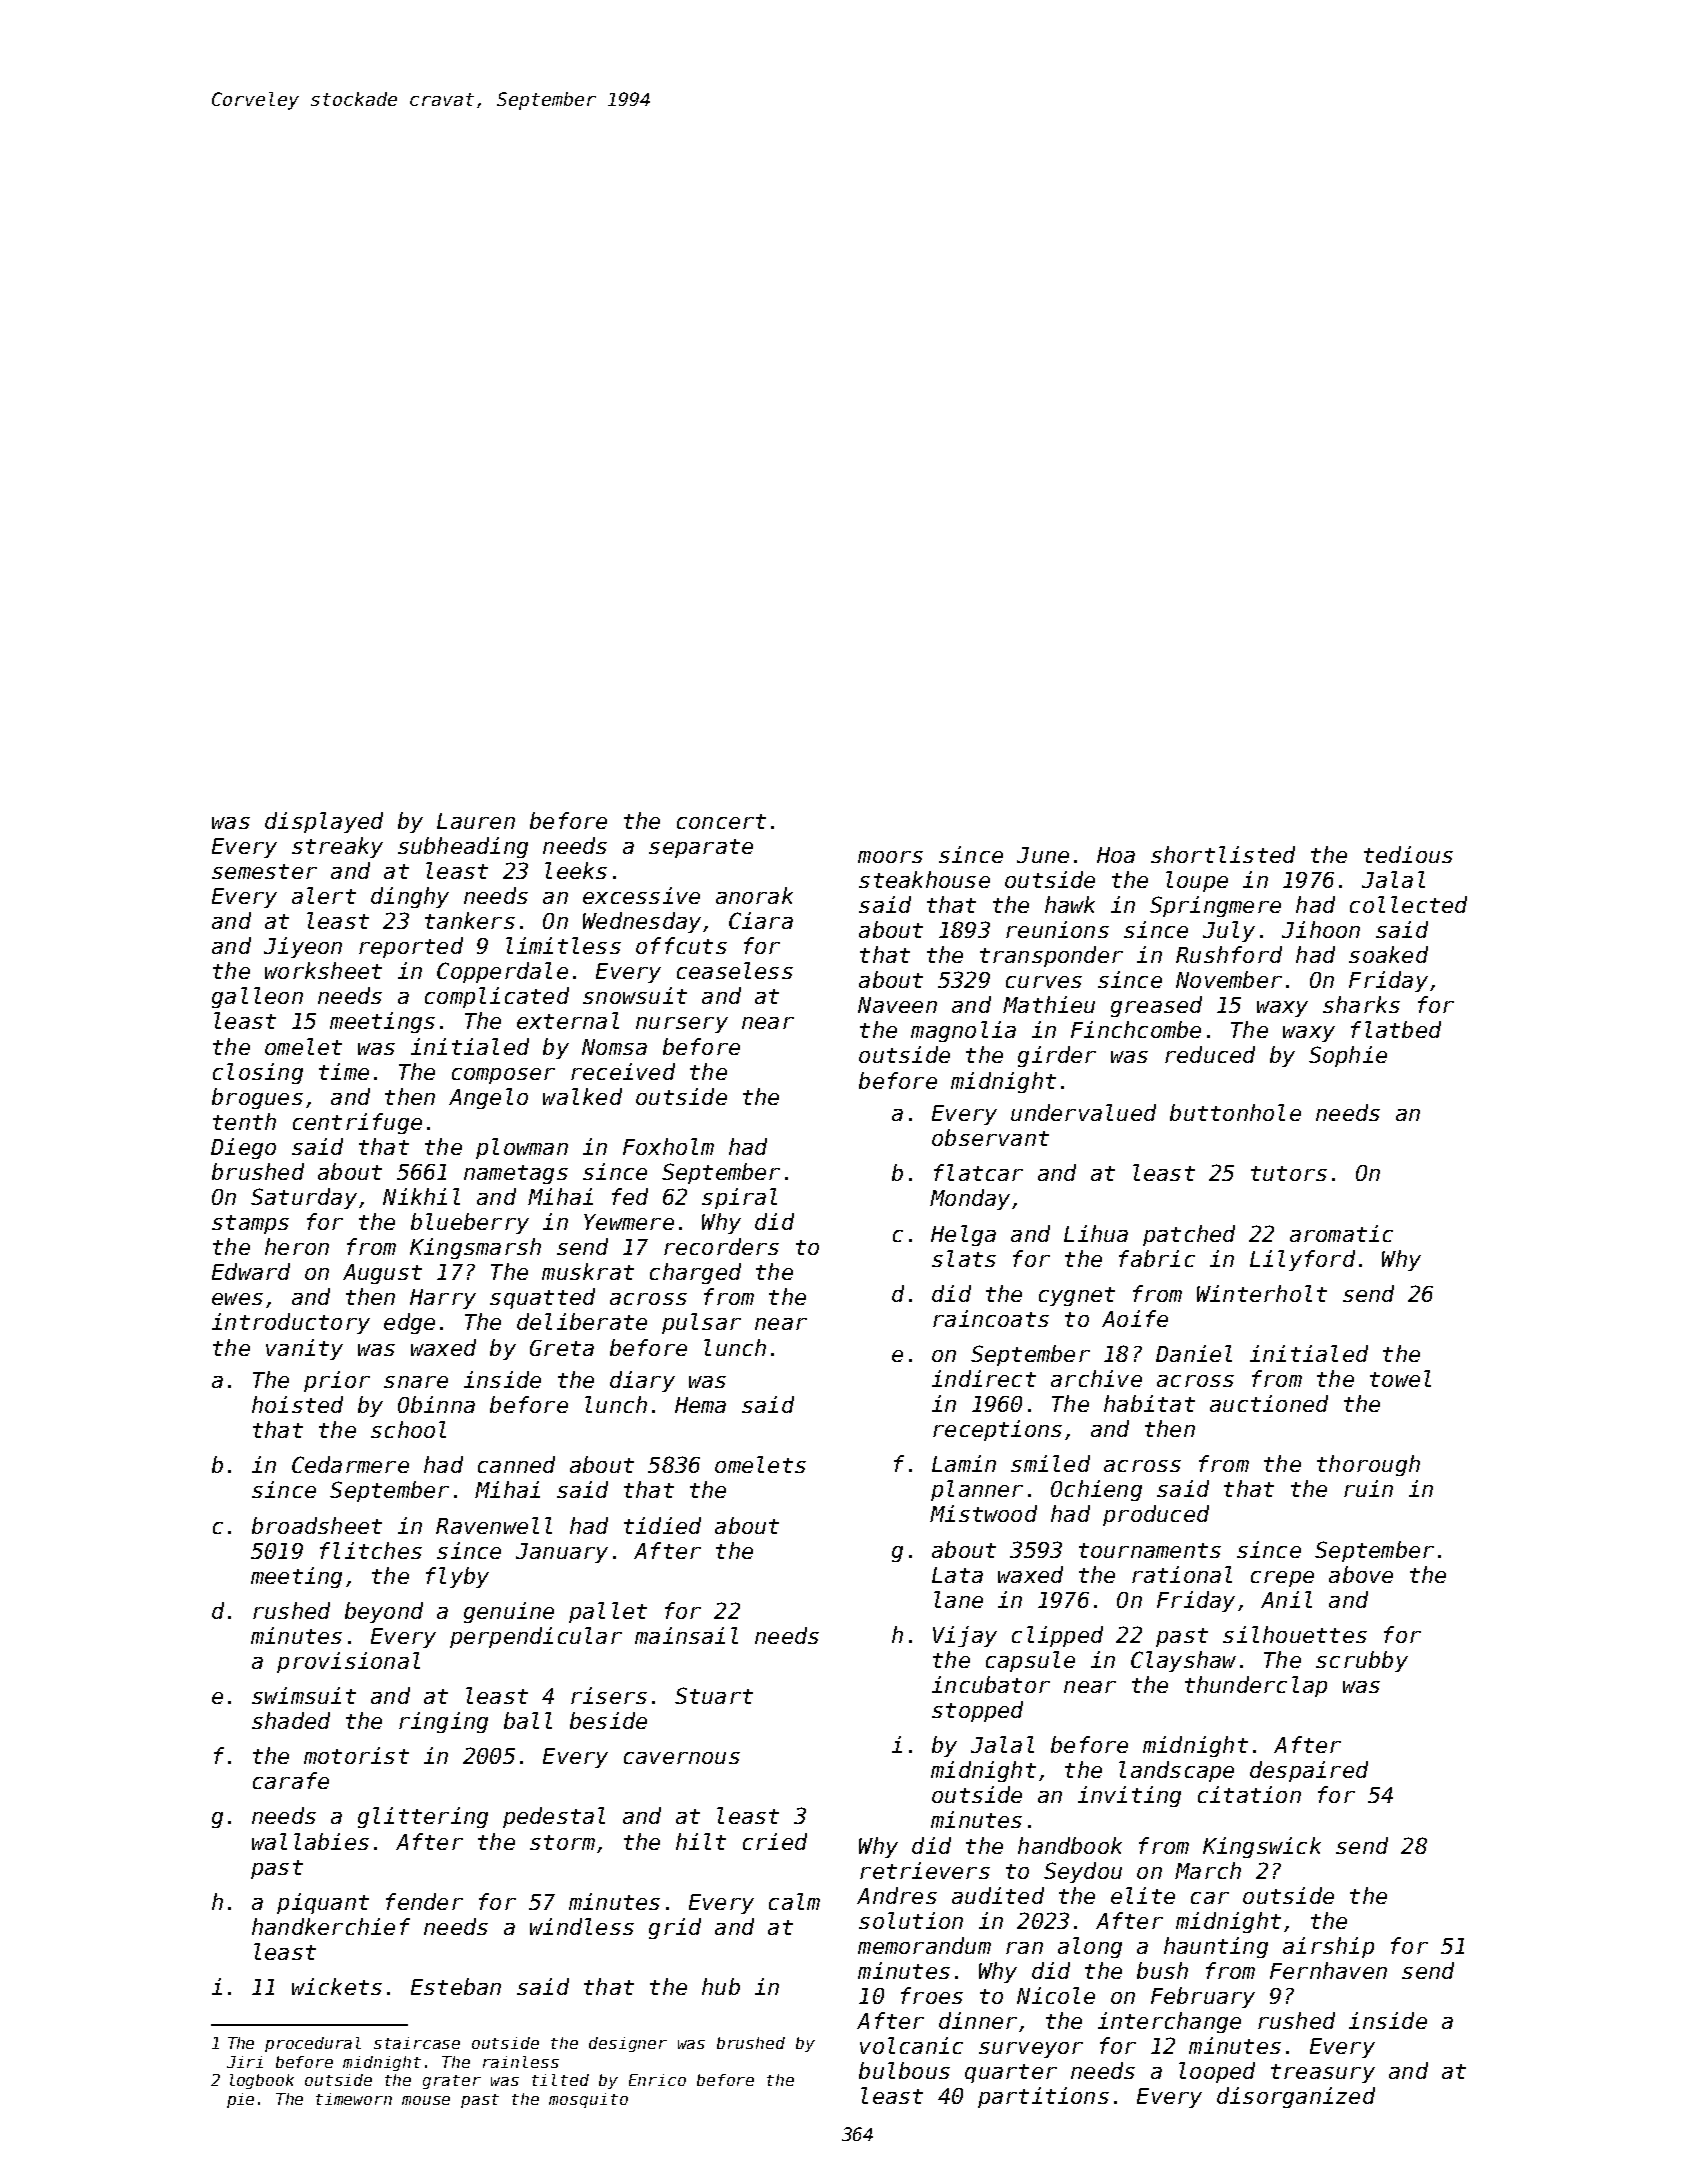 This screenshot has width=1683, height=2178. What do you see at coordinates (1043, 2097) in the screenshot?
I see `partitions` at bounding box center [1043, 2097].
